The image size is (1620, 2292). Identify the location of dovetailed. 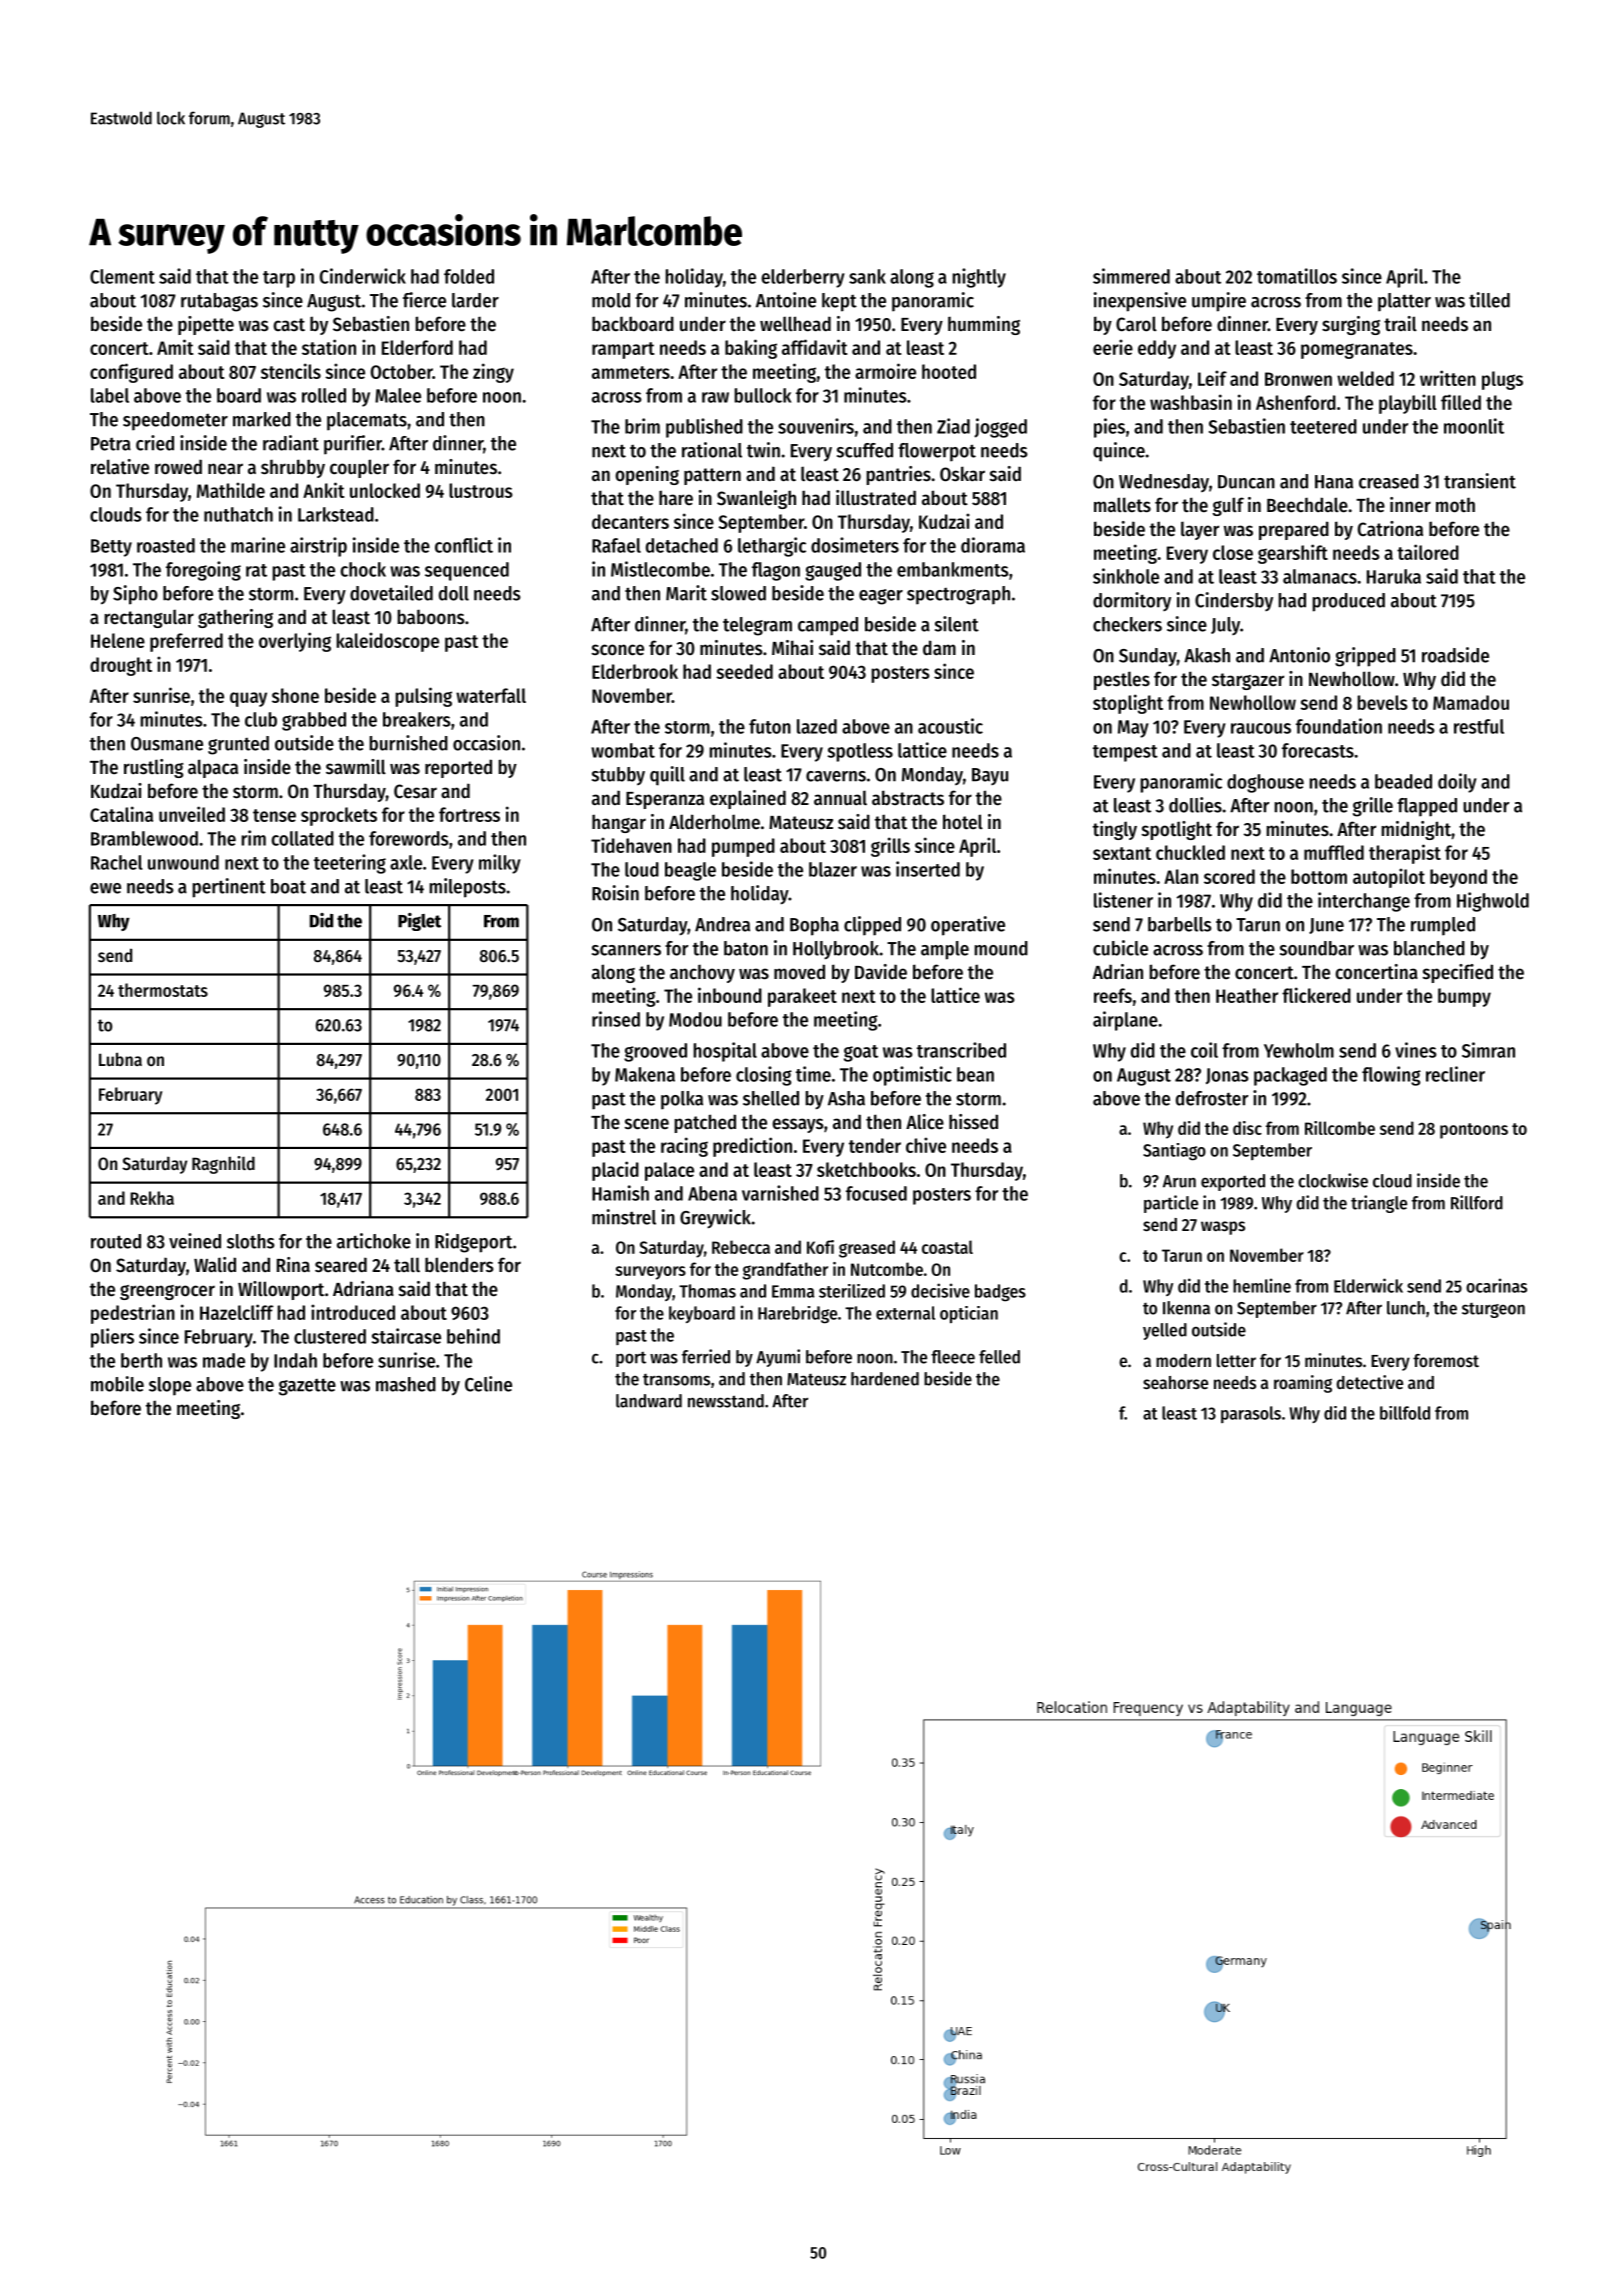
(391, 593).
